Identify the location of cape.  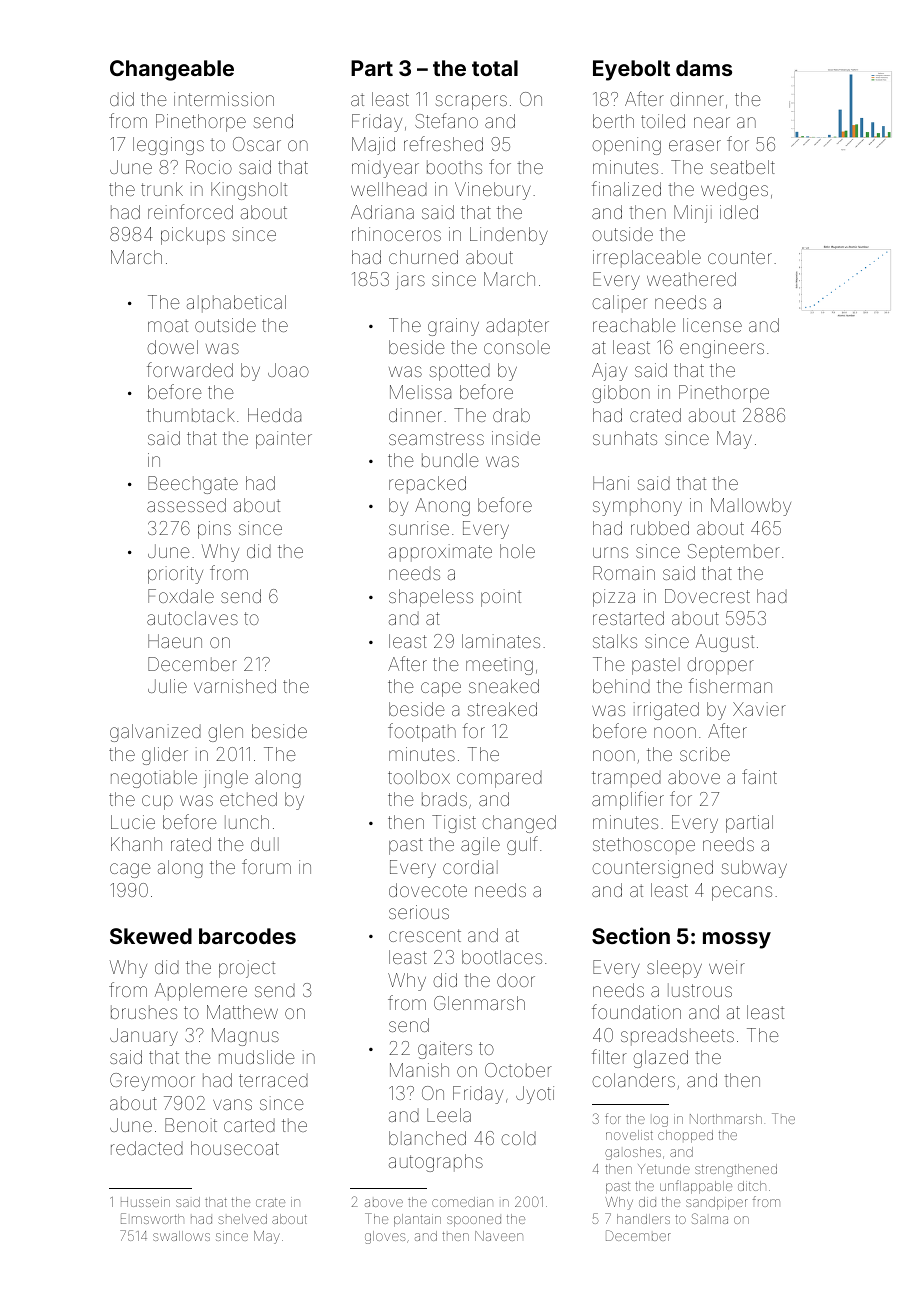
(441, 689).
